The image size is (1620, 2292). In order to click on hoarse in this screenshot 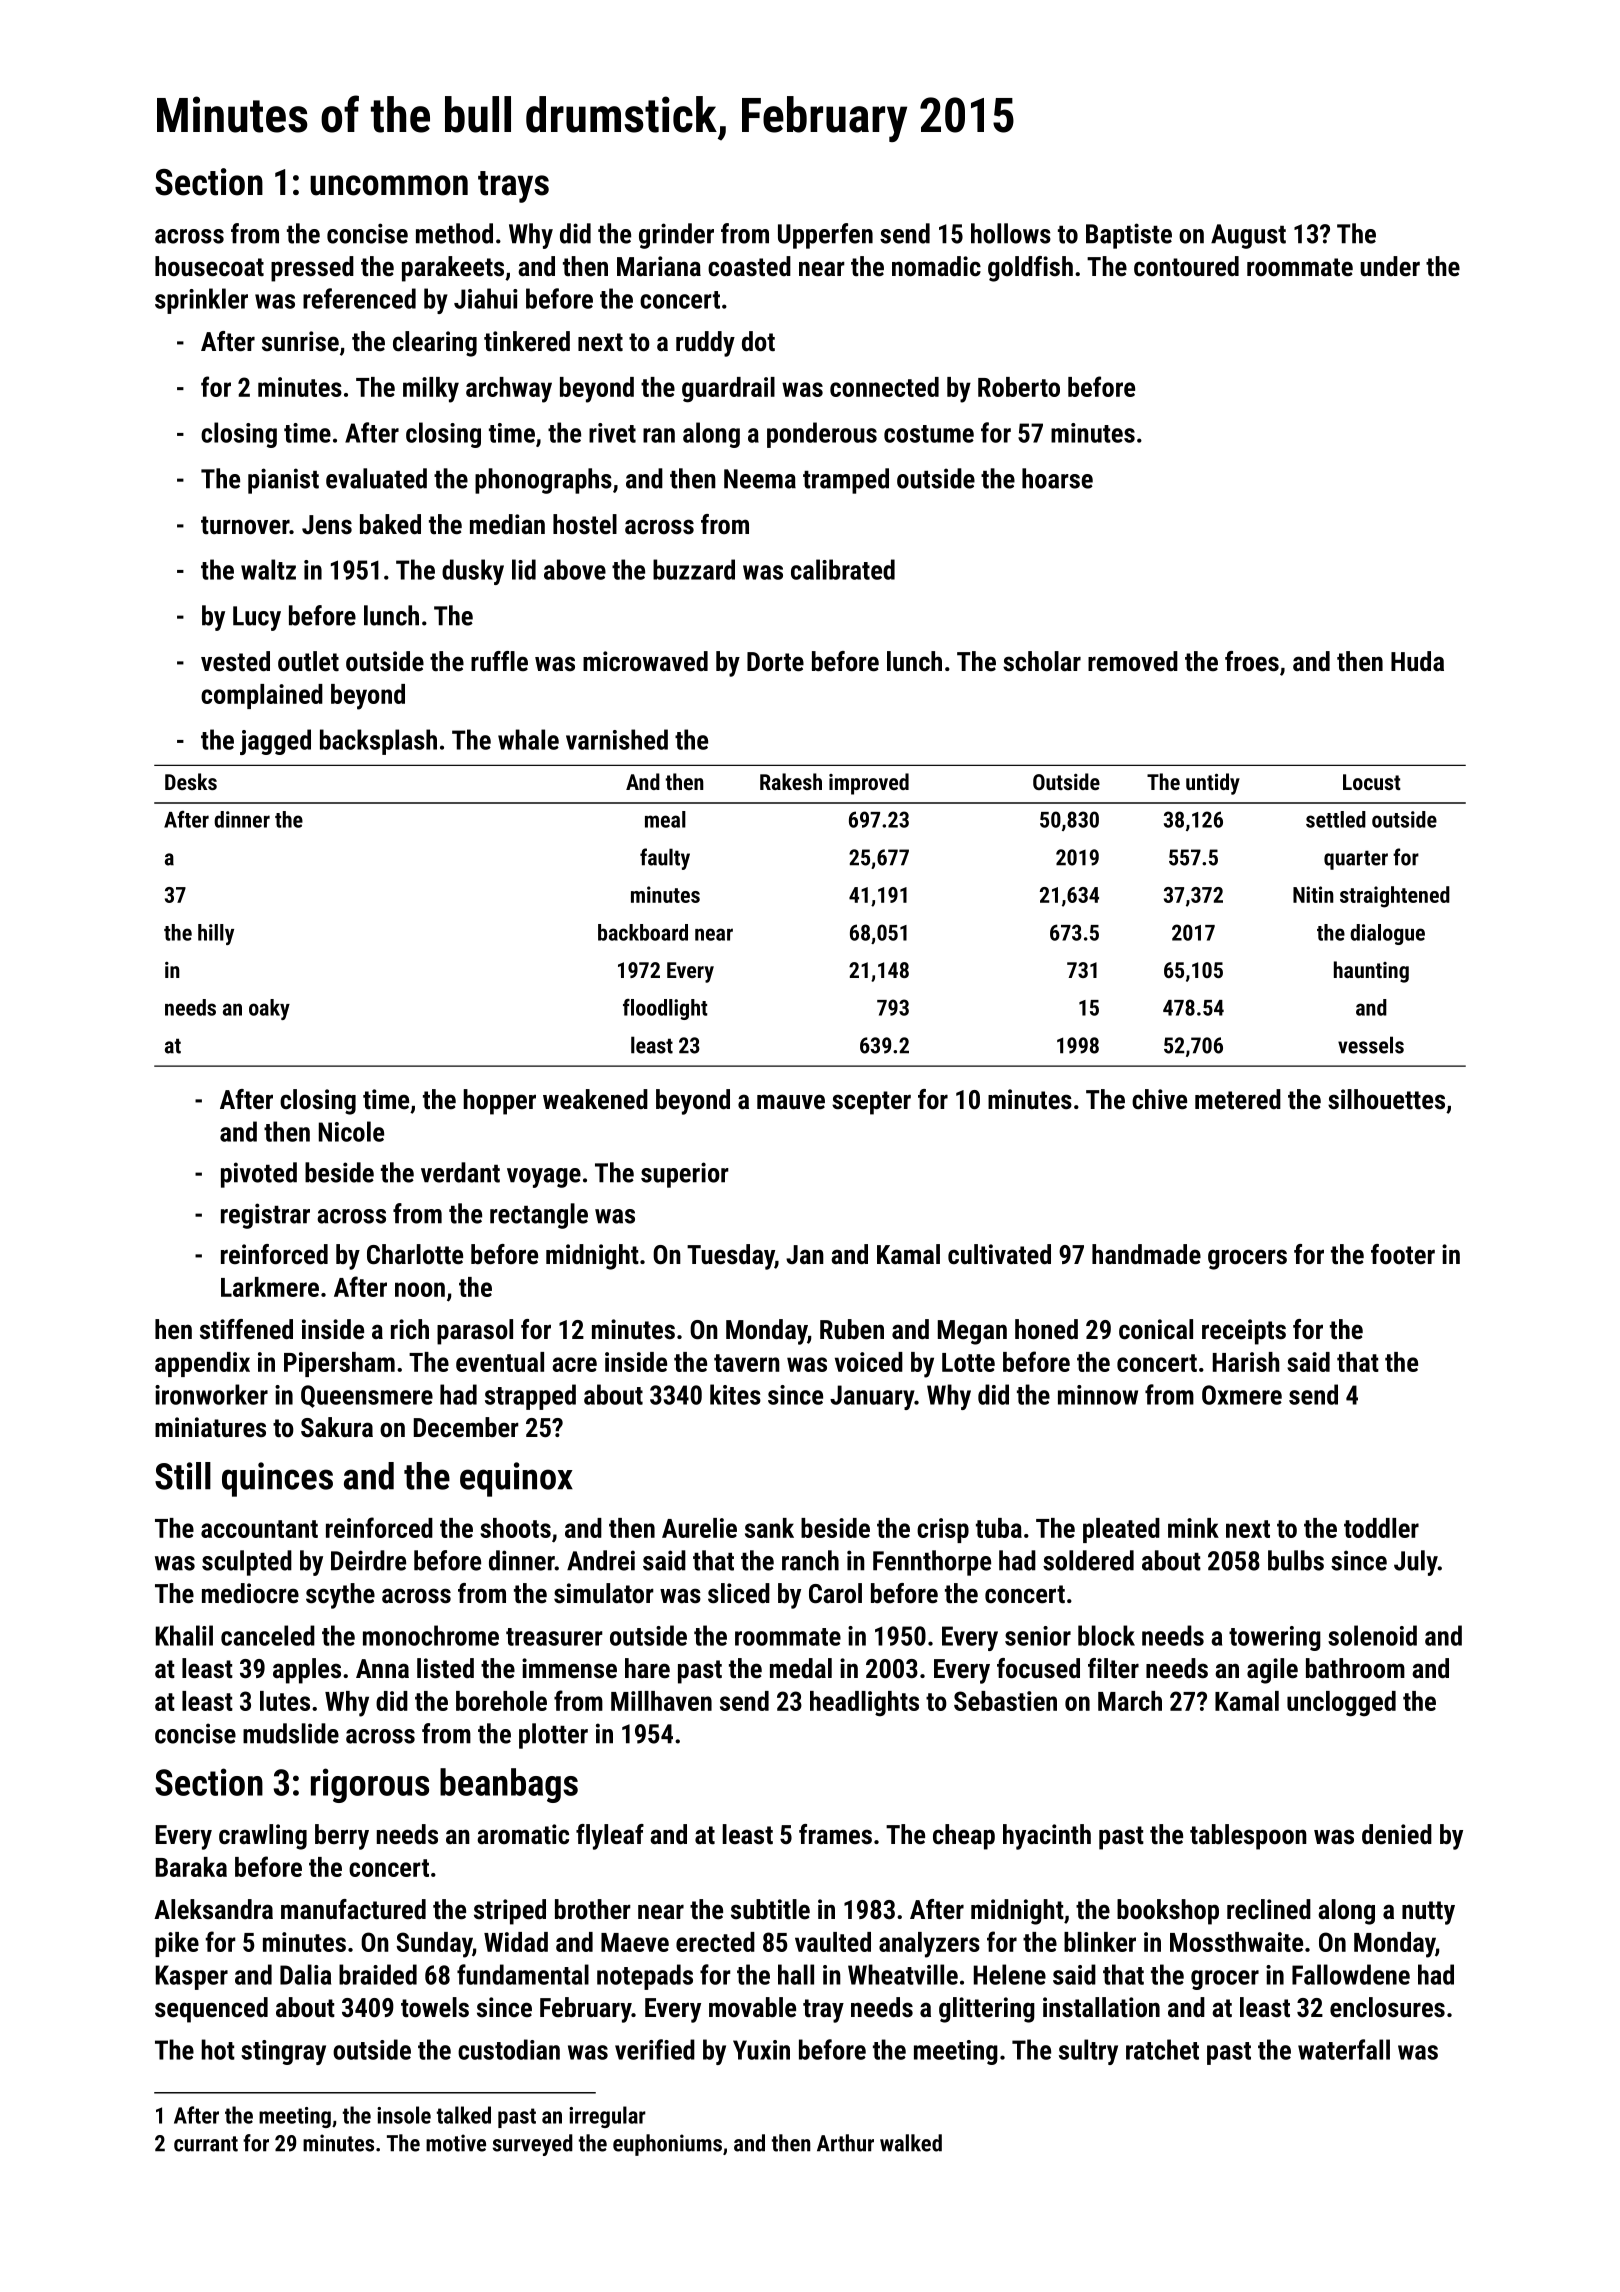, I will do `click(1057, 478)`.
